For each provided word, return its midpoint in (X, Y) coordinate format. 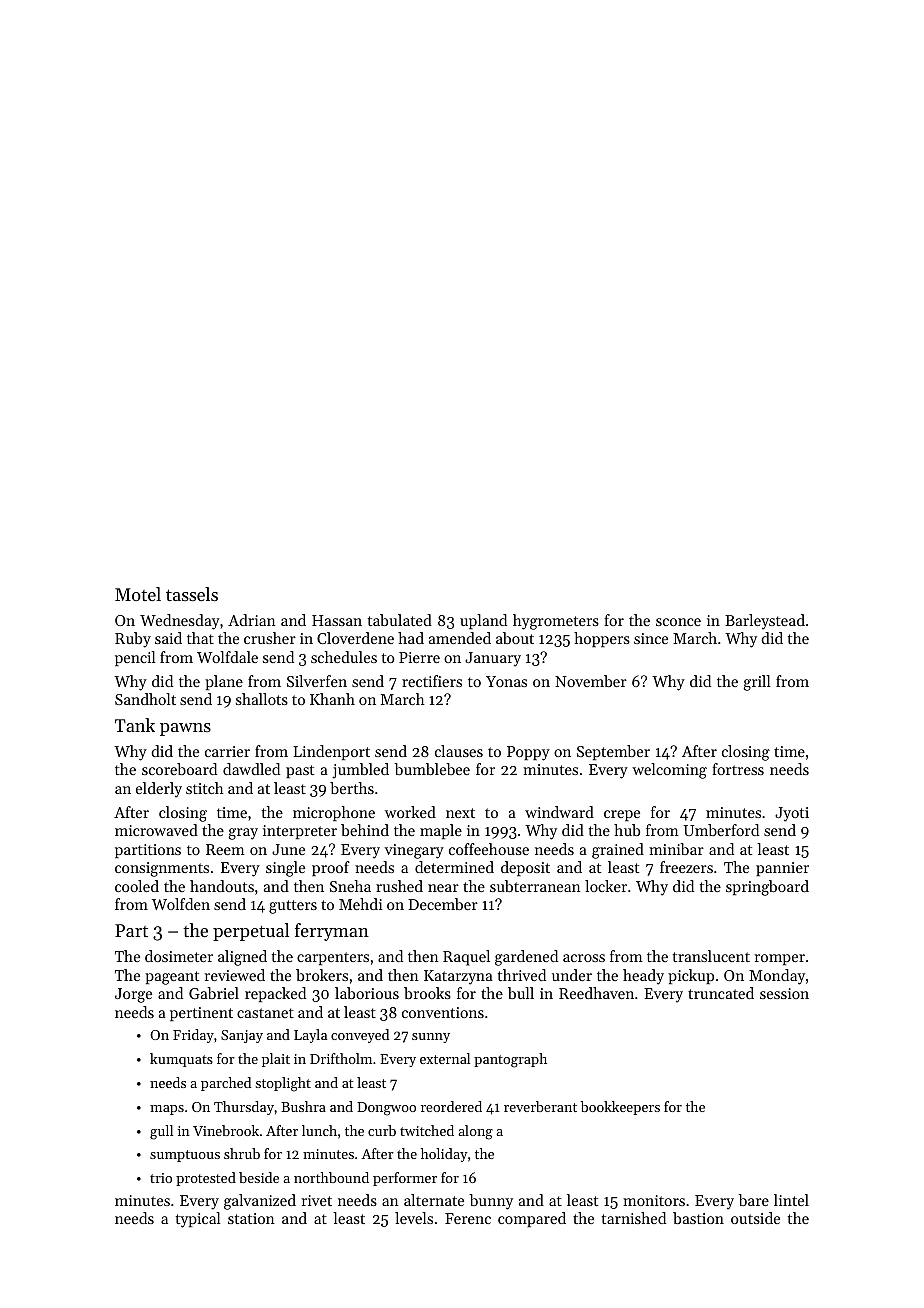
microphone (334, 813)
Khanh (332, 699)
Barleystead (765, 622)
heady (643, 977)
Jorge (133, 995)
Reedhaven (596, 993)
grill (757, 683)
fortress (738, 769)
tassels (192, 594)
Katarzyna (458, 977)
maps (167, 1110)
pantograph (510, 1060)
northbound (331, 1177)
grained (618, 851)
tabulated (400, 620)
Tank (135, 725)
